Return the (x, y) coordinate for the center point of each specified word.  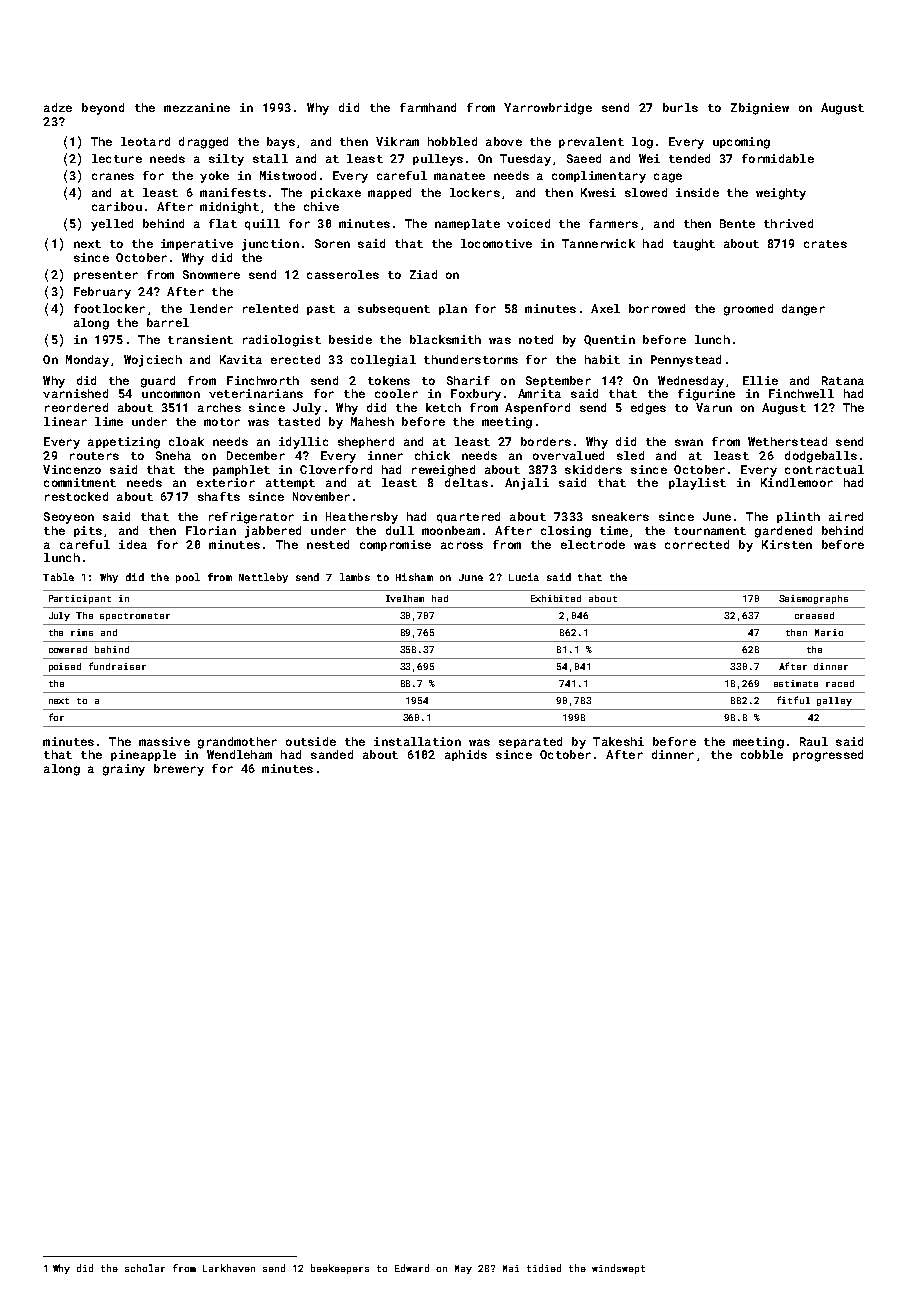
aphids (466, 755)
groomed (748, 310)
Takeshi (618, 741)
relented (270, 308)
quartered (468, 517)
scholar (145, 1268)
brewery (179, 770)
